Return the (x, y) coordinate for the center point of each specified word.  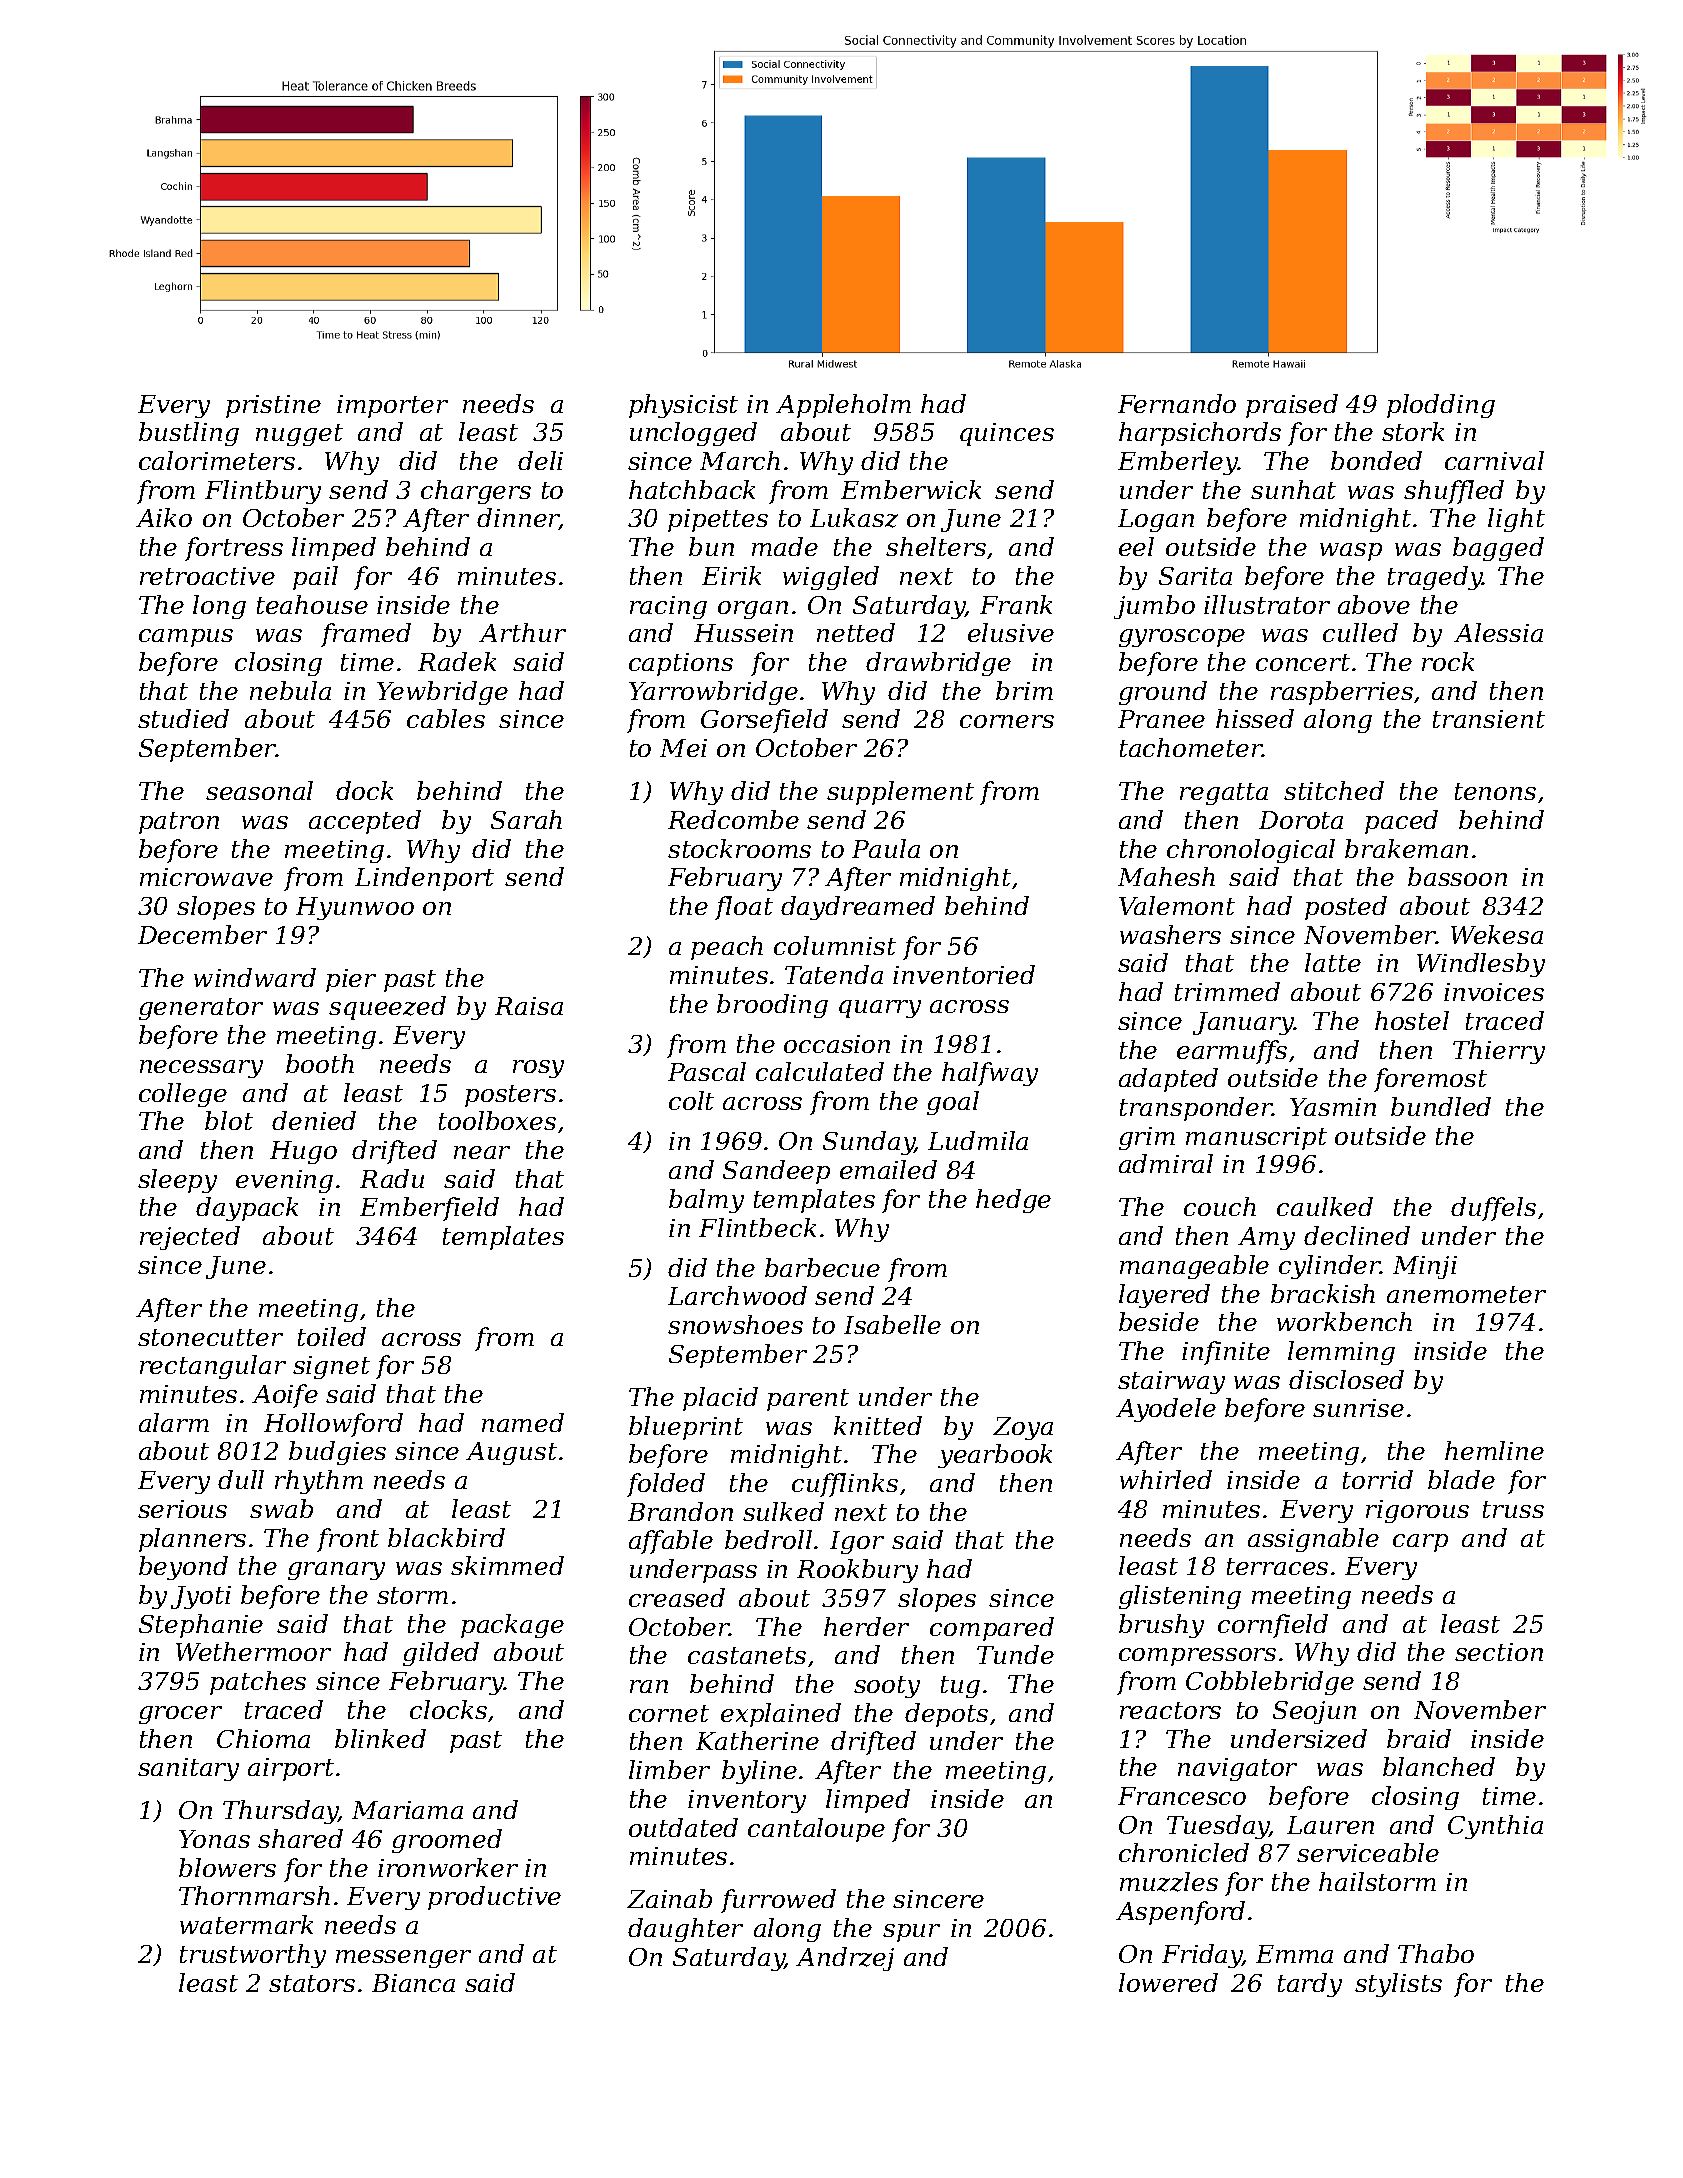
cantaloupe (816, 1830)
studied (183, 718)
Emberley (1178, 463)
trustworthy (253, 1956)
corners (1007, 721)
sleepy (177, 1181)
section (1499, 1652)
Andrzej (845, 1959)
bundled (1441, 1106)
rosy (538, 1069)
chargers (476, 492)
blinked (380, 1738)
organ (753, 610)
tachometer (1191, 747)
